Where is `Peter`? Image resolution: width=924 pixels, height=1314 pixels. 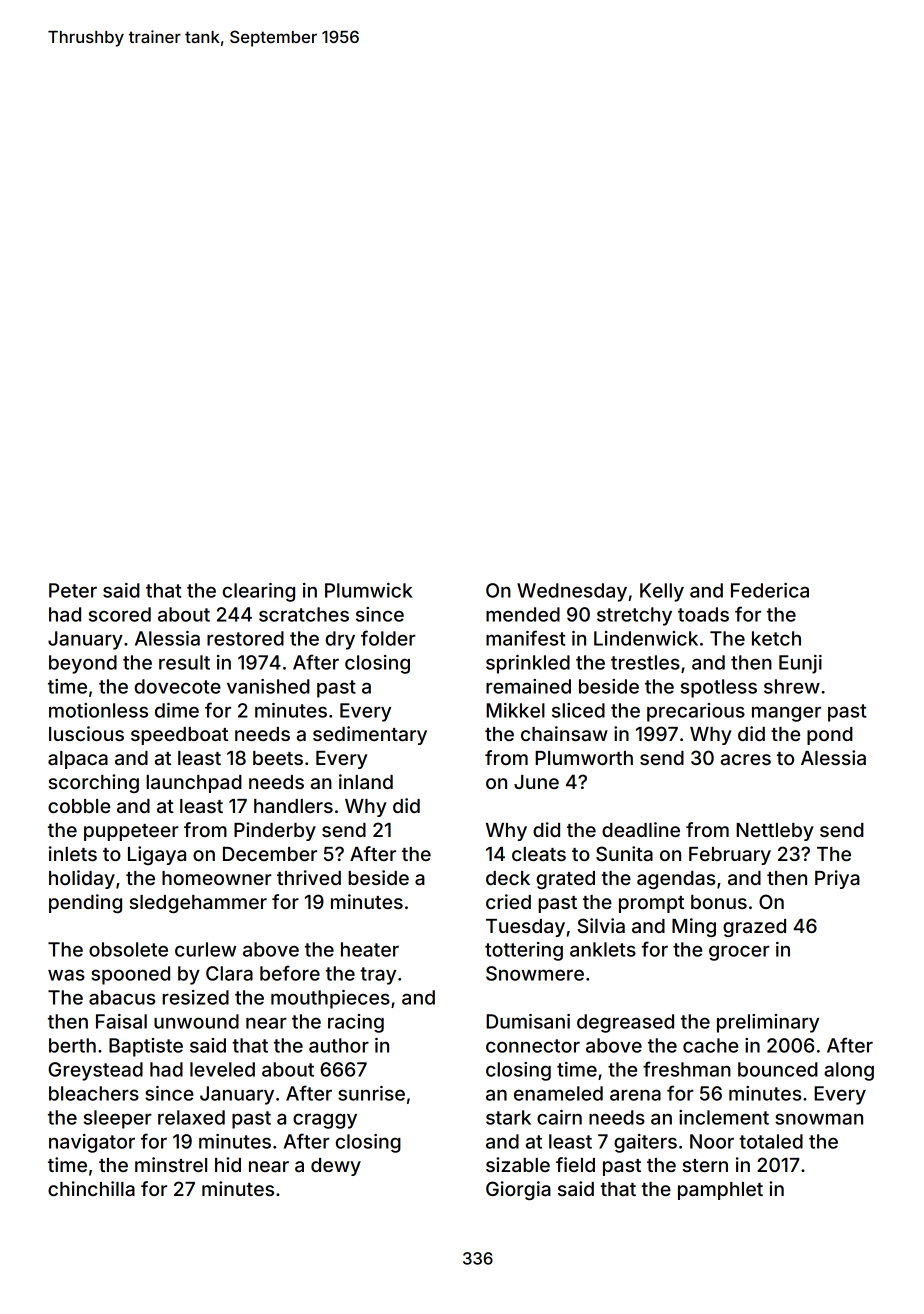
Peter is located at coordinates (73, 590).
